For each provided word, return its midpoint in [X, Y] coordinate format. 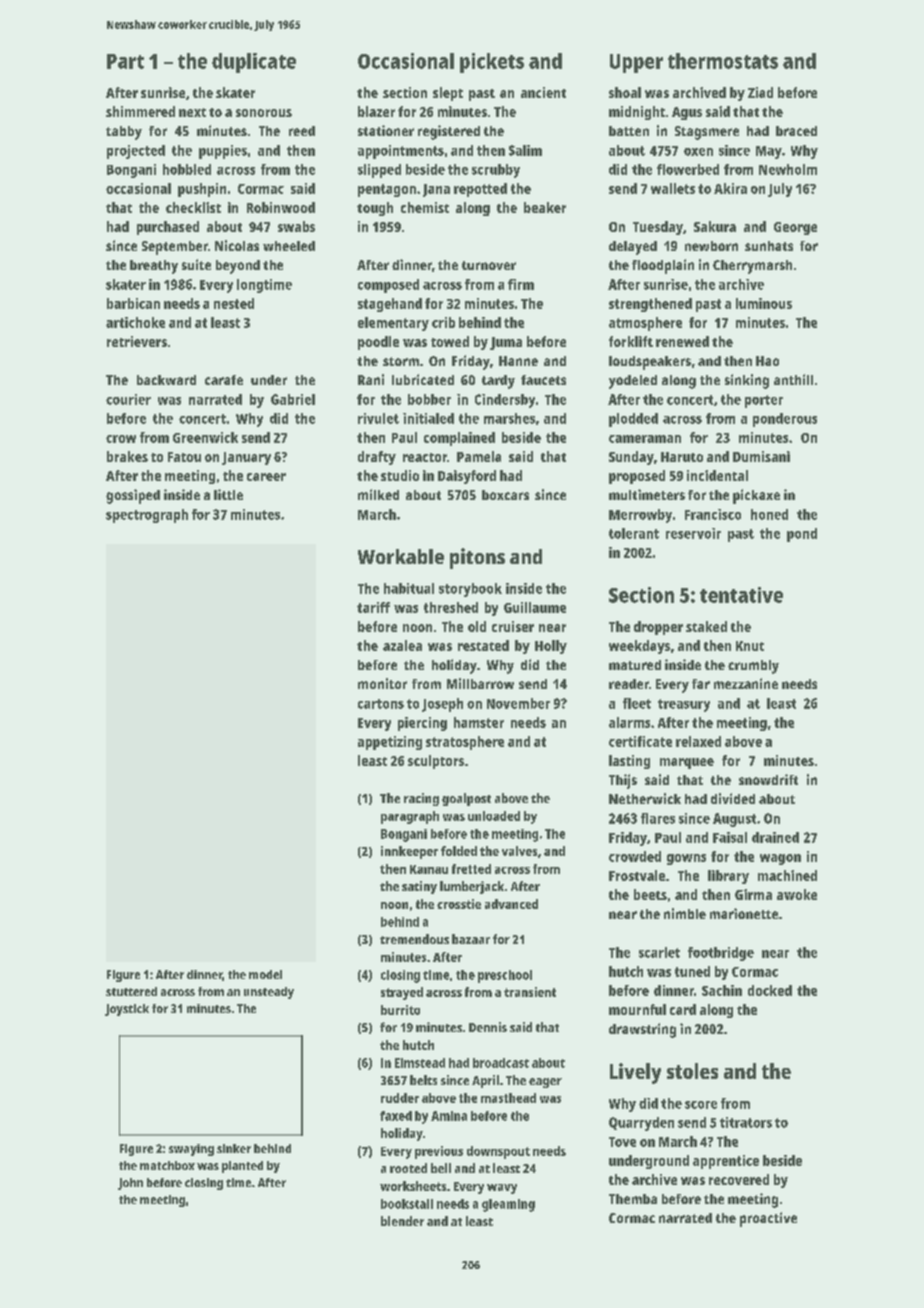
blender [402, 1221]
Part [125, 61]
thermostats [723, 61]
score [701, 1105]
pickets [492, 63]
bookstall [407, 1204]
